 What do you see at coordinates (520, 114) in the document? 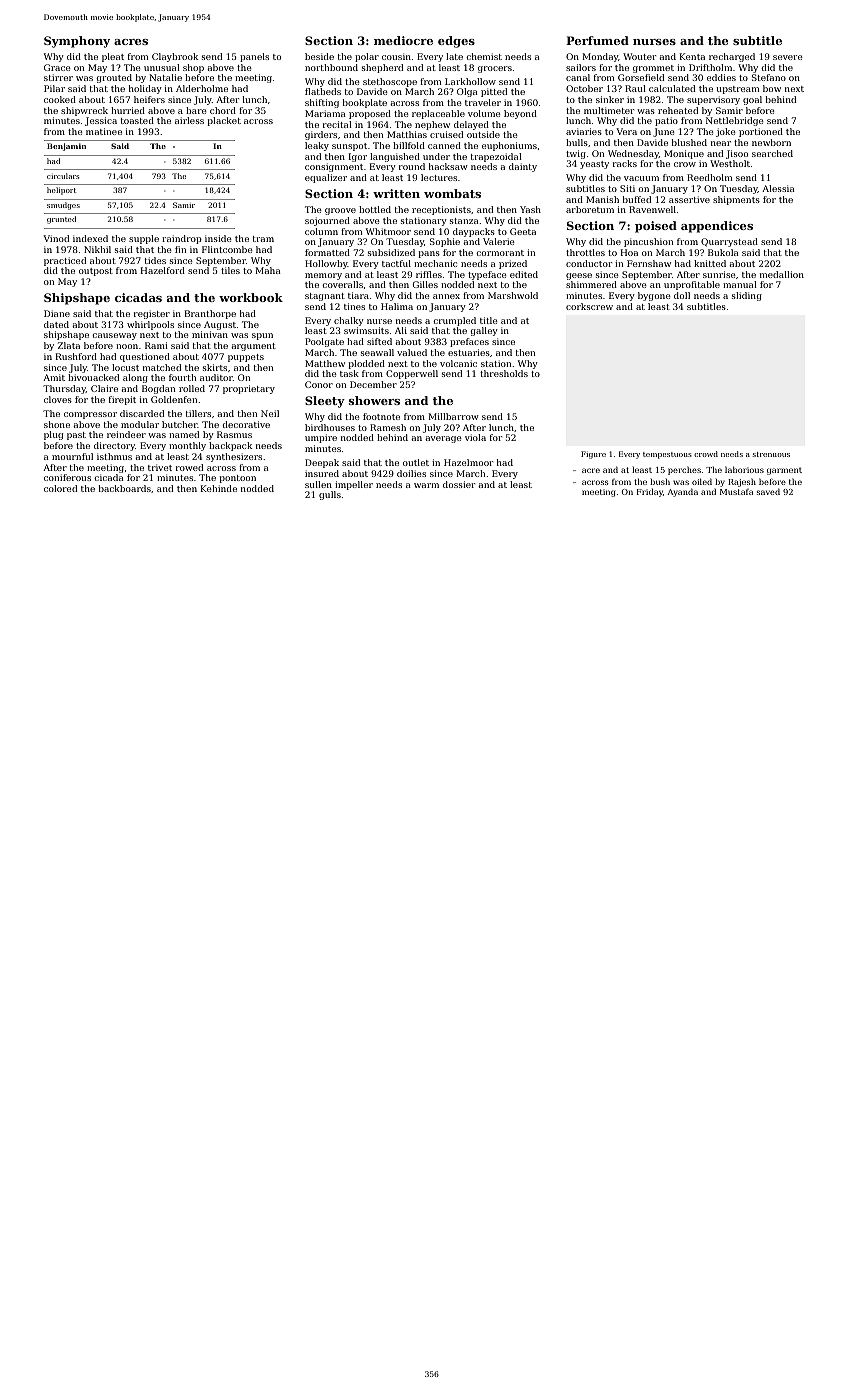
I see `beyond` at bounding box center [520, 114].
